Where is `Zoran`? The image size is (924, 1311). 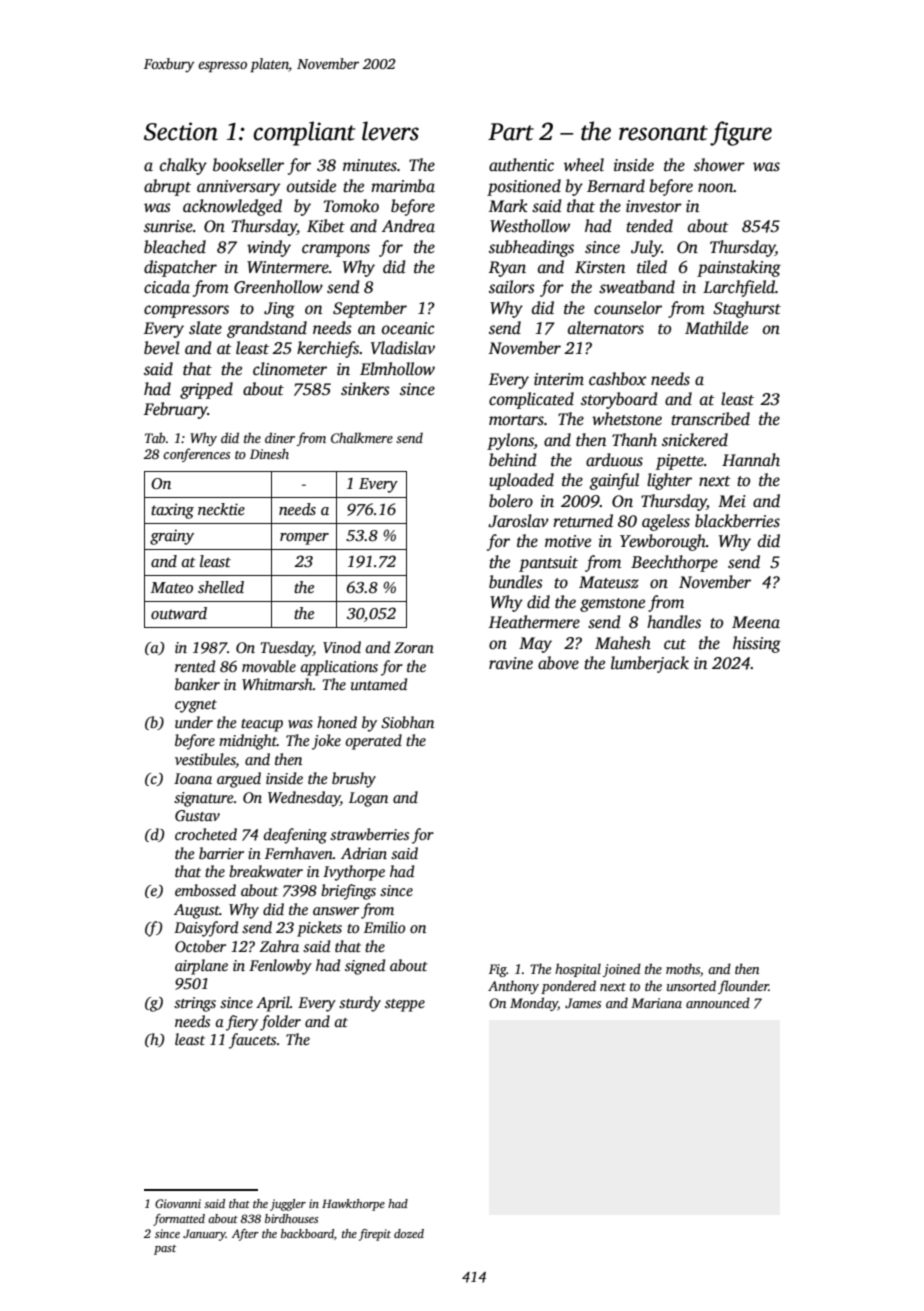
Zoran is located at coordinates (414, 647).
